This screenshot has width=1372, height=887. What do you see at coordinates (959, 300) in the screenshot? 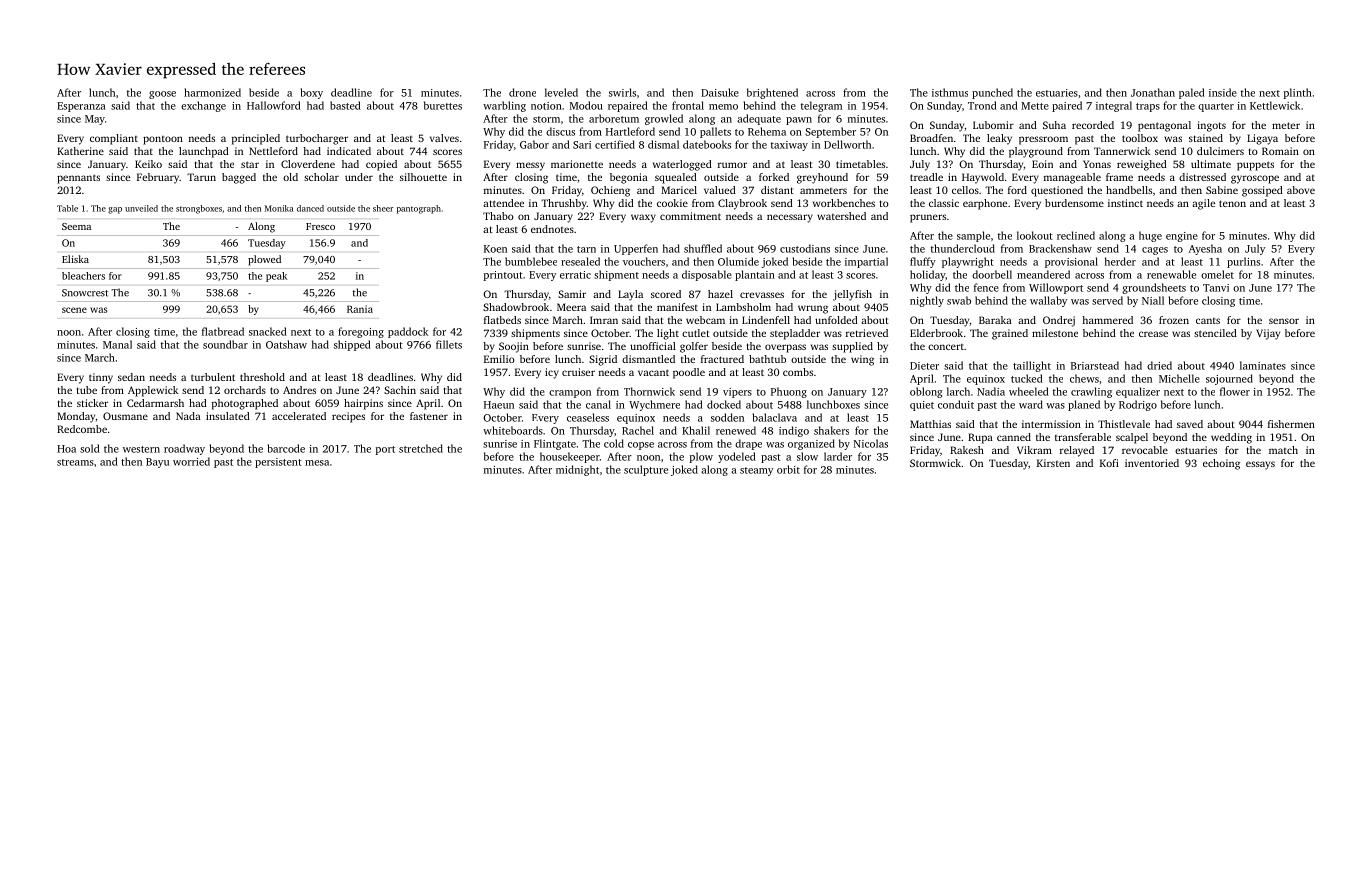
I see `swab` at bounding box center [959, 300].
